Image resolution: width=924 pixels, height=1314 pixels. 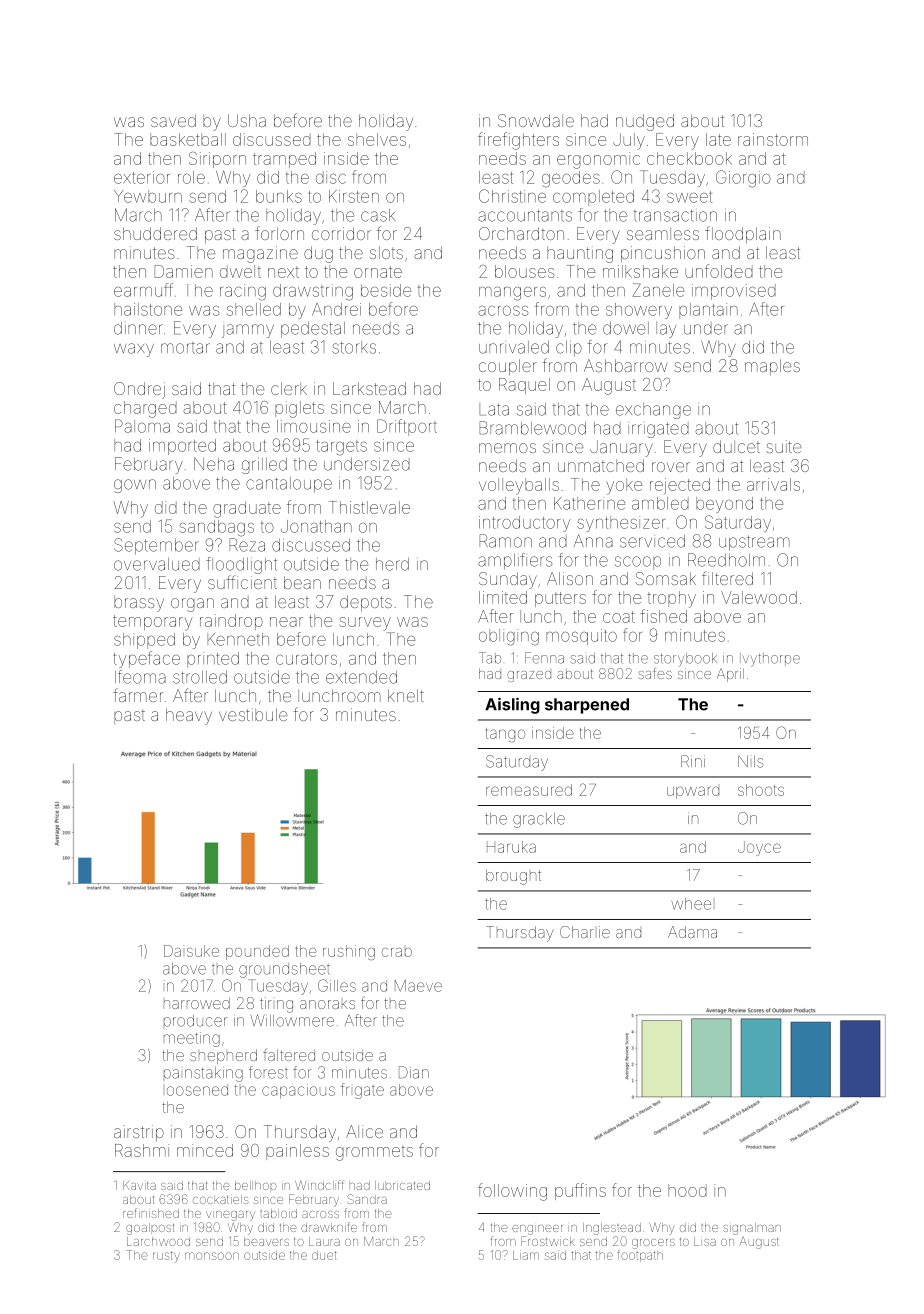 I want to click on maples, so click(x=772, y=367).
